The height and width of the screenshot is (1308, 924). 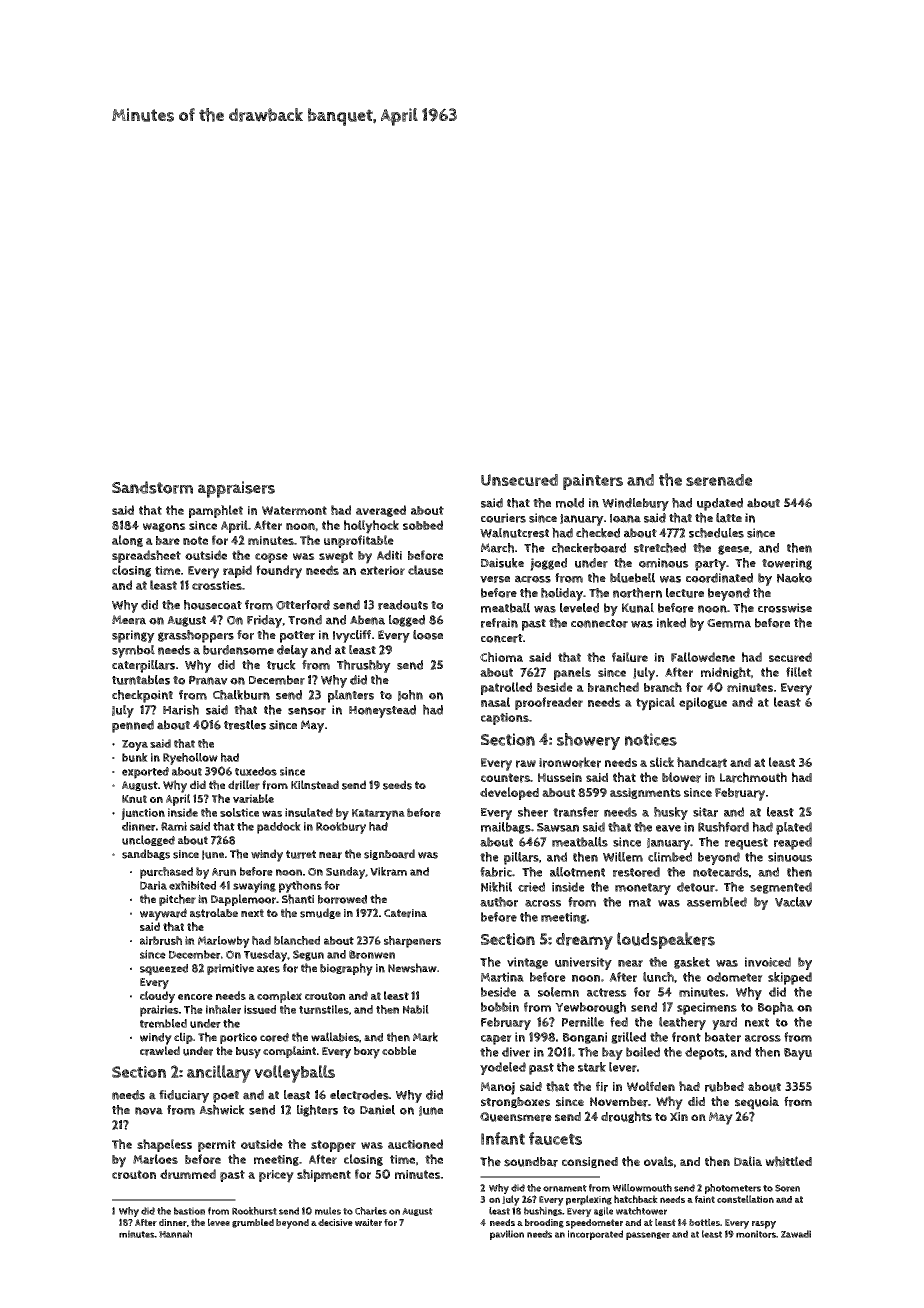 I want to click on nova, so click(x=149, y=1111).
